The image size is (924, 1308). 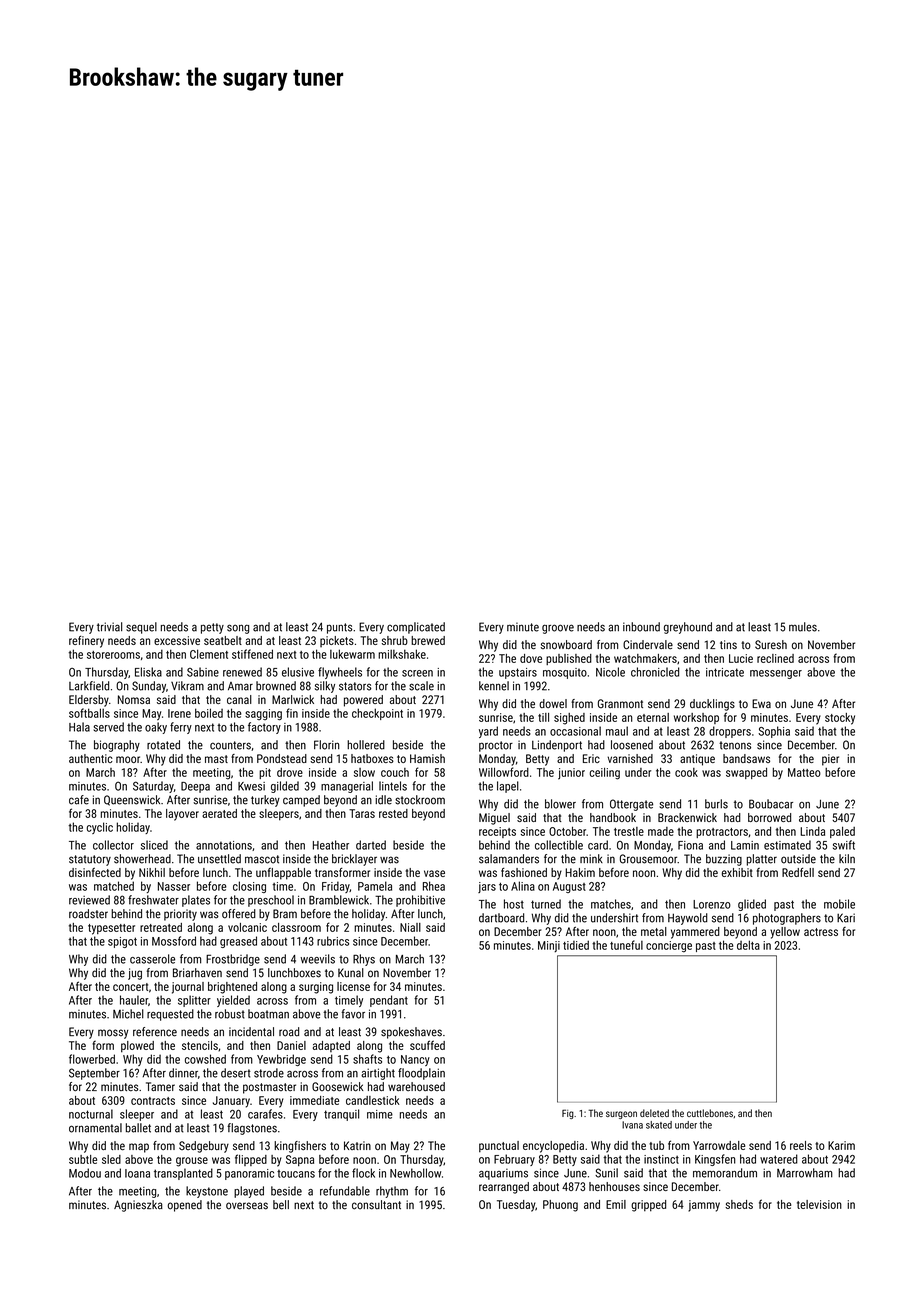 I want to click on greyhound, so click(x=688, y=628).
